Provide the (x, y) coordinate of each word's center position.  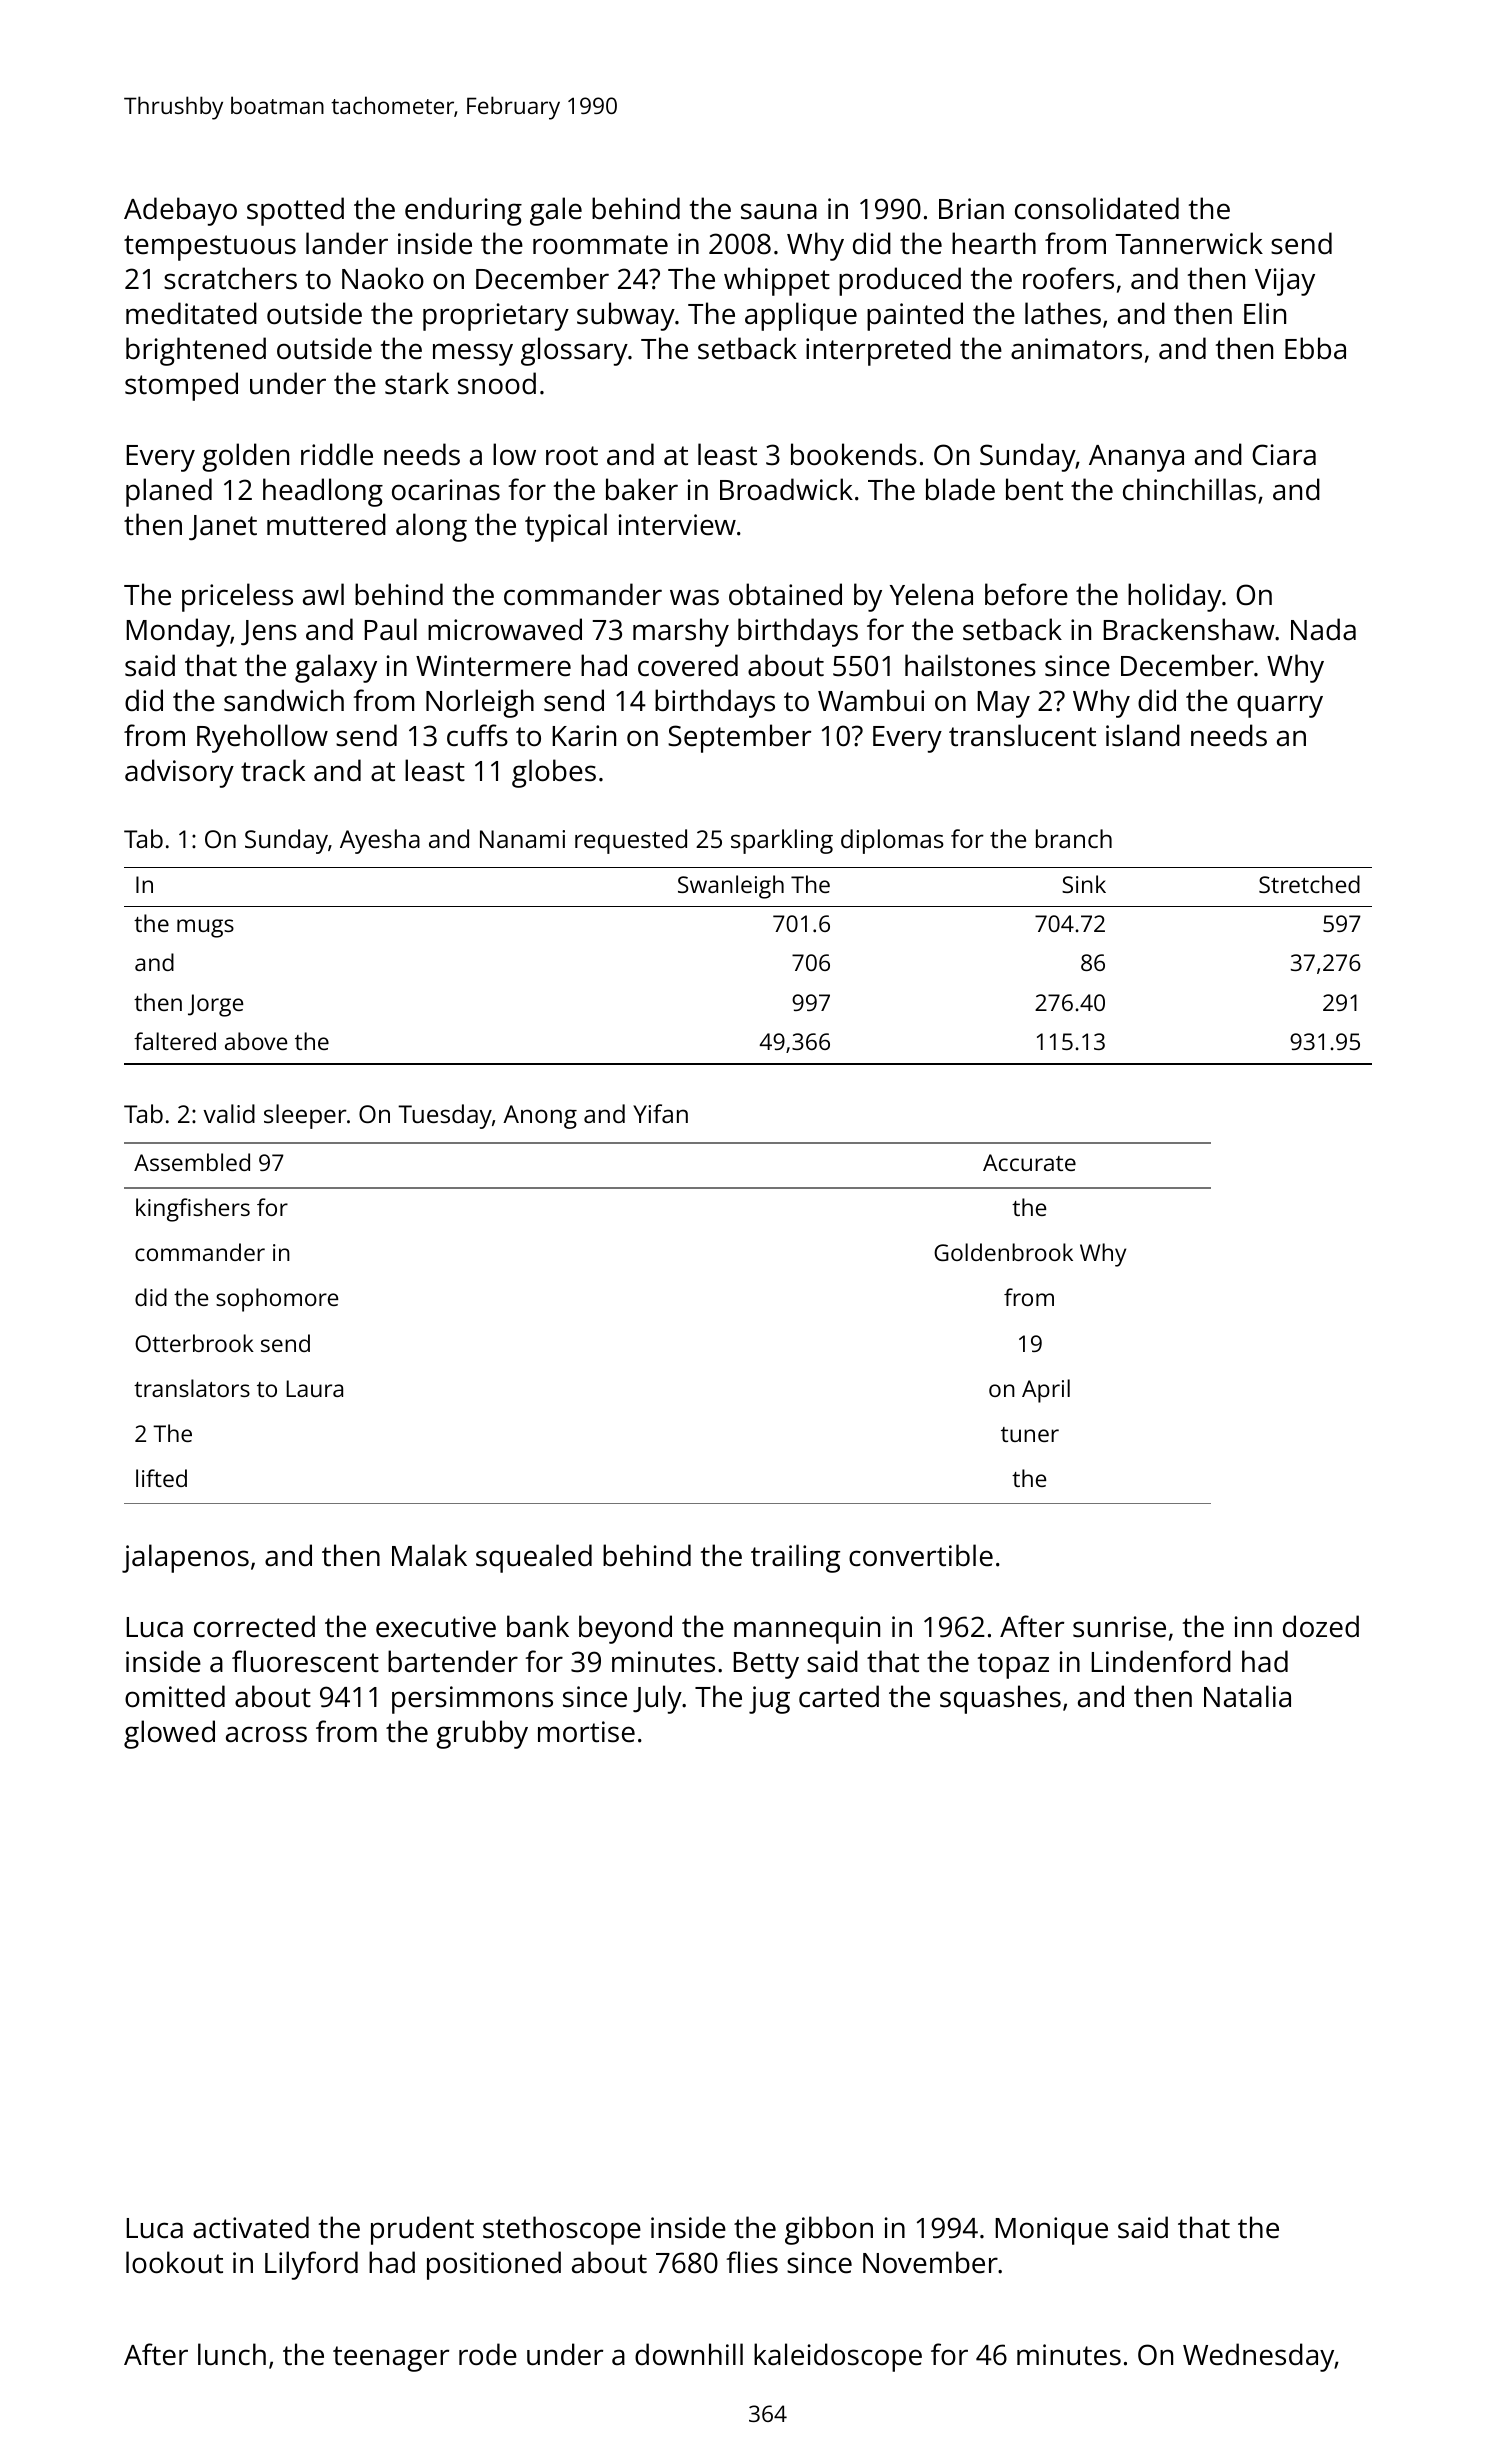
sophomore (277, 1300)
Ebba (1315, 348)
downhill (689, 2354)
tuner (1030, 1434)
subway (626, 316)
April (1046, 1391)
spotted (295, 211)
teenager (391, 2359)
